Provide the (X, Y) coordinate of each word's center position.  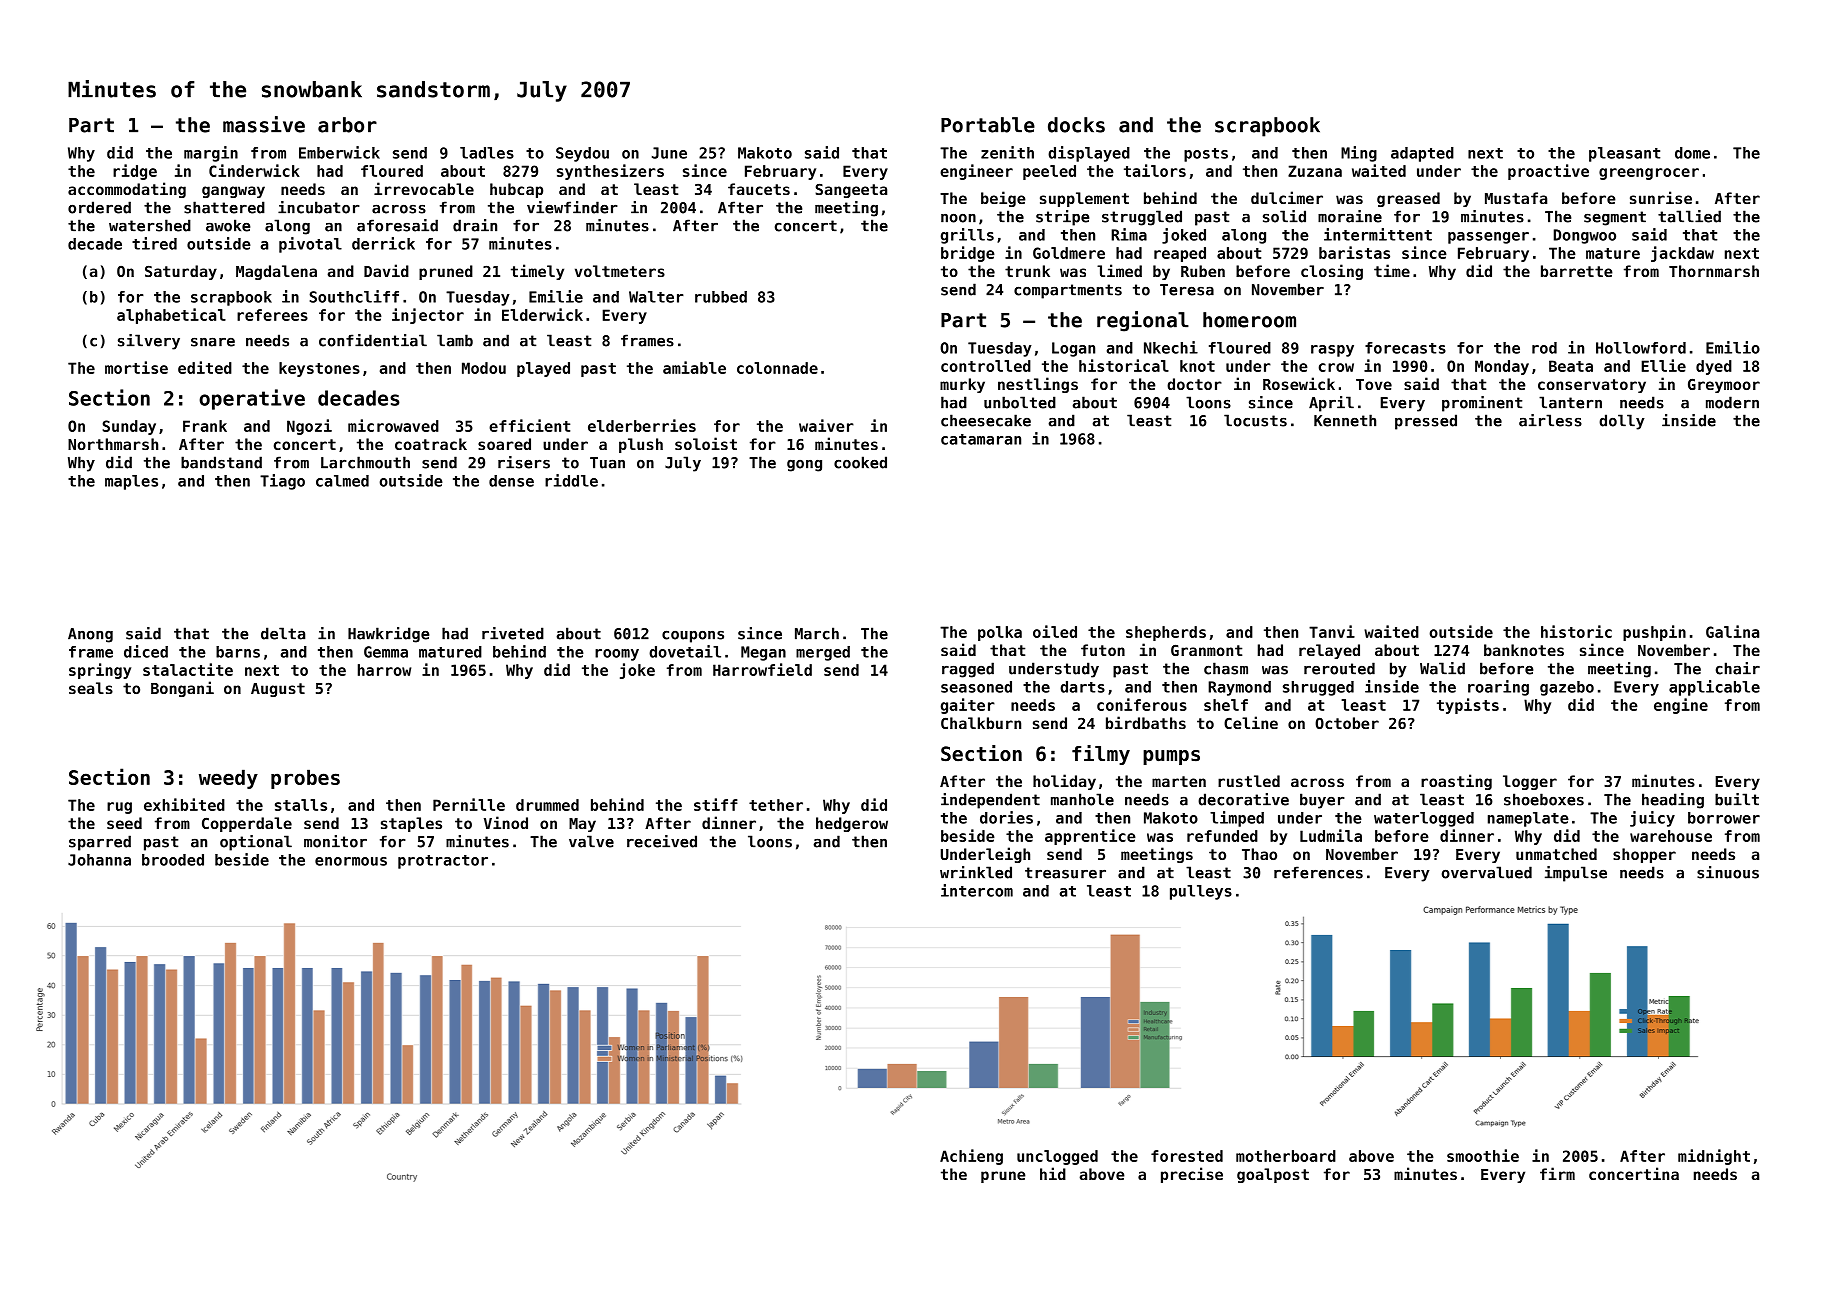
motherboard (1286, 1156)
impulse (1576, 874)
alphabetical (171, 316)
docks (1076, 125)
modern (1732, 402)
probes (305, 779)
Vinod (506, 822)
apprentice (1090, 837)
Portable (988, 125)
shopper (1644, 855)
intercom (977, 890)
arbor (347, 125)
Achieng (971, 1157)
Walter (656, 297)
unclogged (1057, 1157)
